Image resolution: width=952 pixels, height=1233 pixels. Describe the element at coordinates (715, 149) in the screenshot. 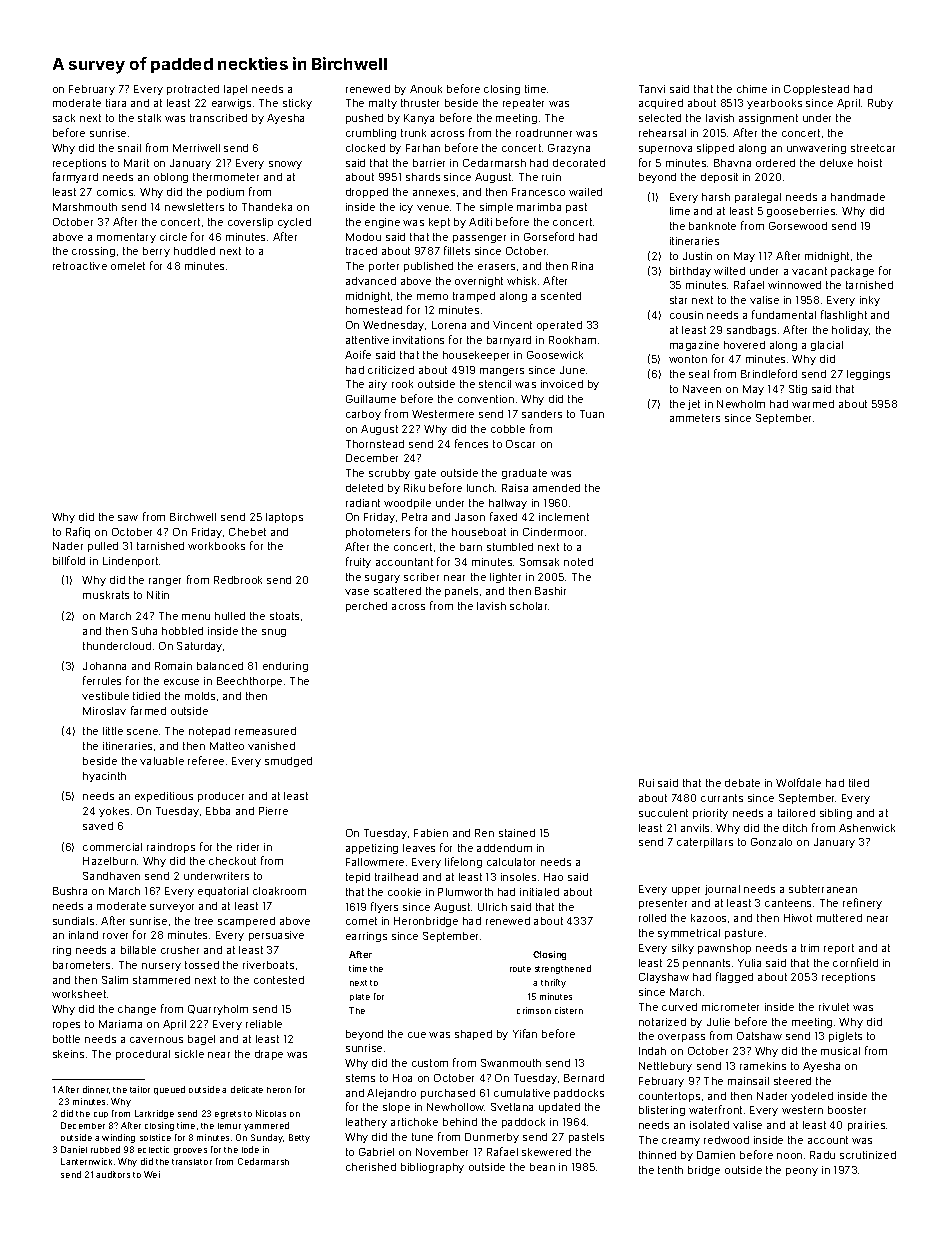

I see `slipped` at that location.
